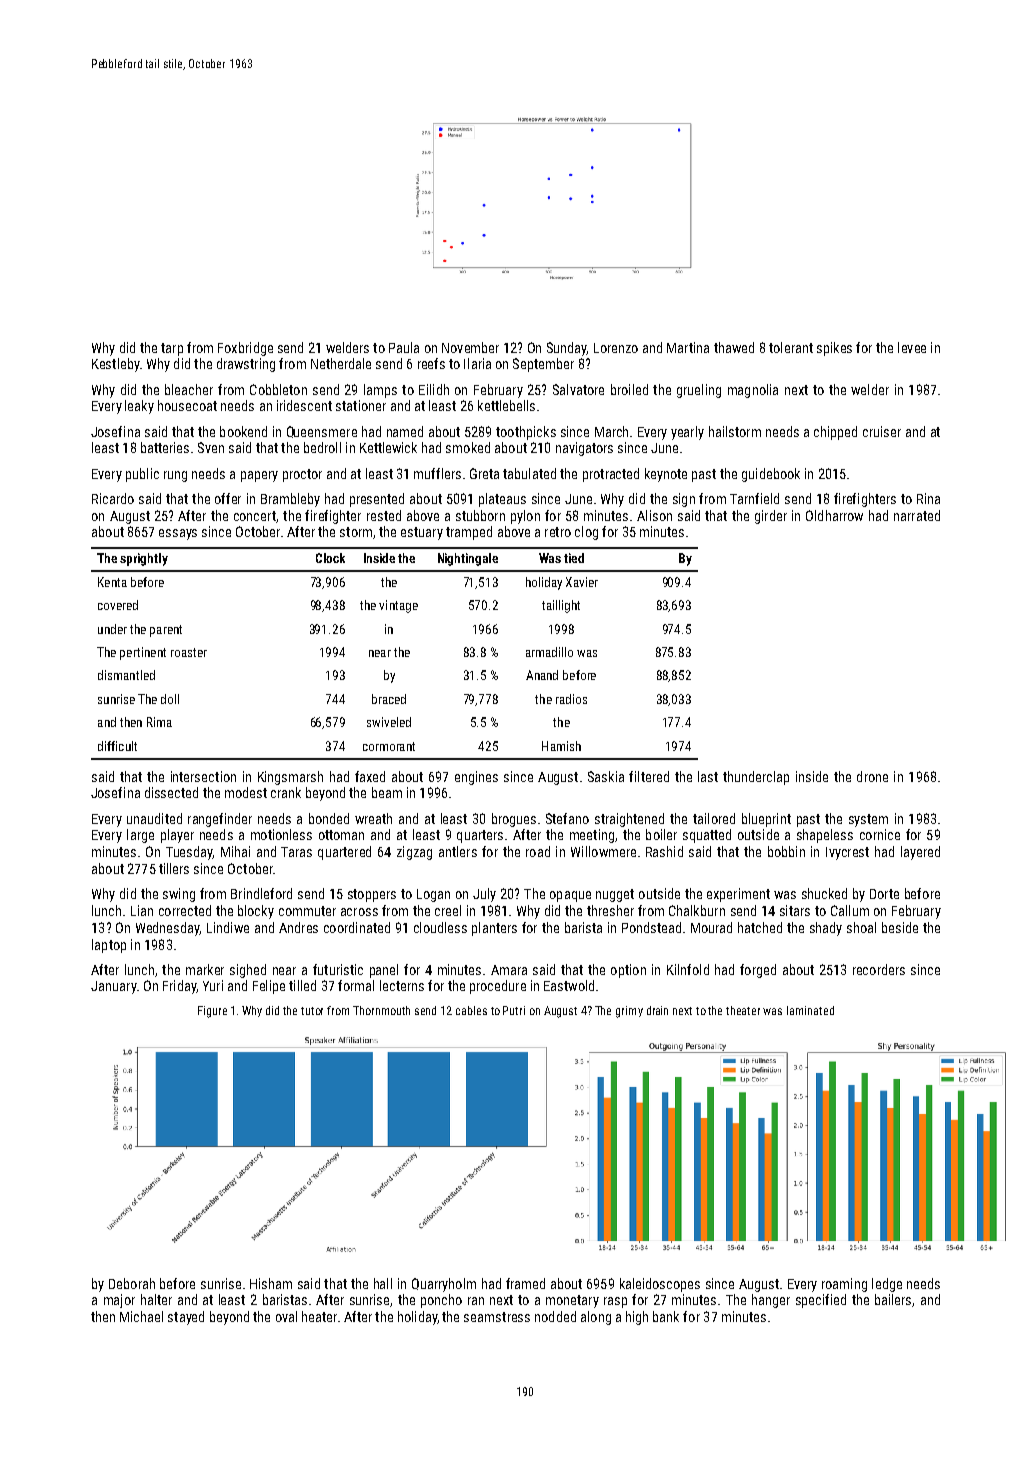 Image resolution: width=1032 pixels, height=1466 pixels. I want to click on Paula, so click(404, 347).
